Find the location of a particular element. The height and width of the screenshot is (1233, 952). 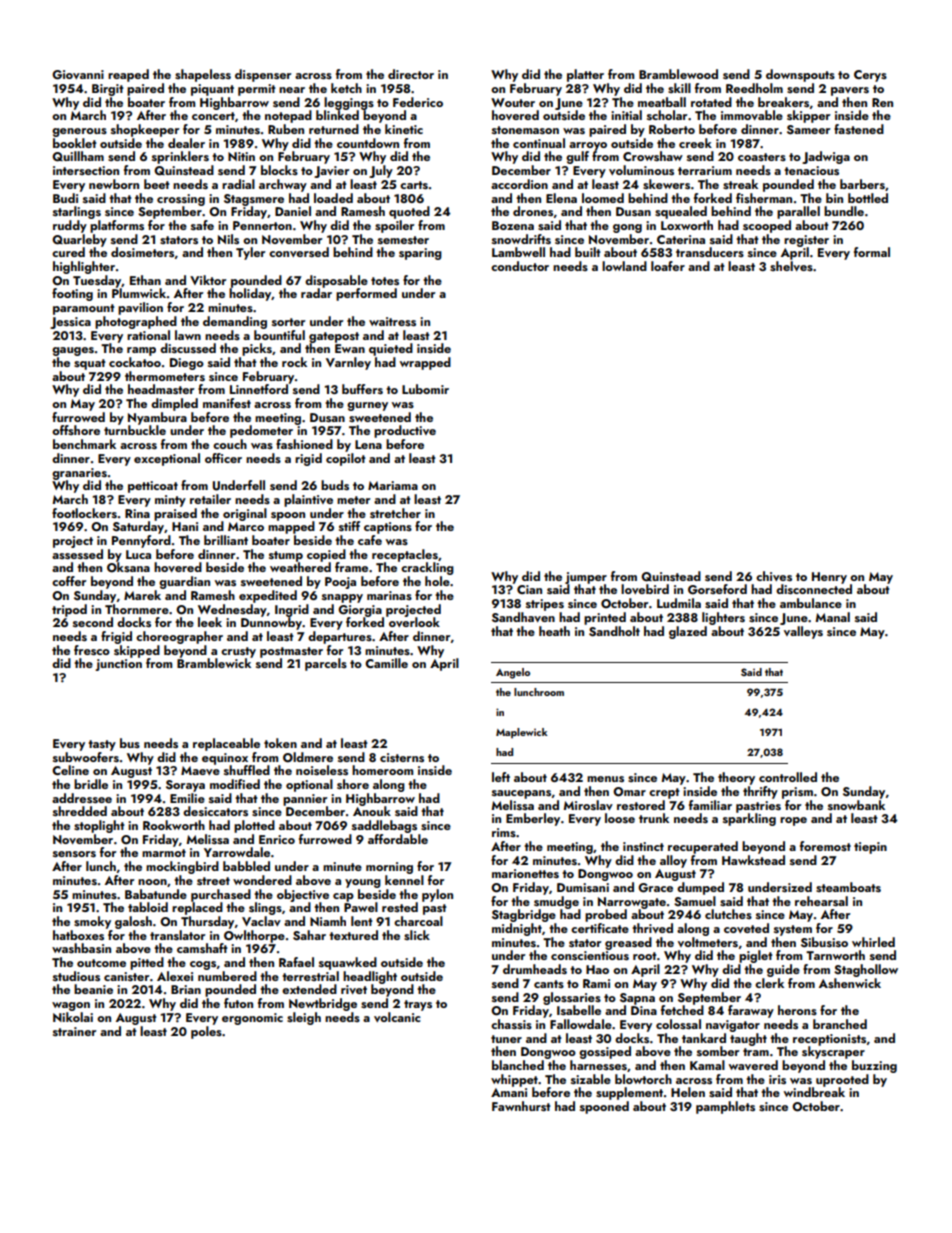

reaped is located at coordinates (128, 75).
